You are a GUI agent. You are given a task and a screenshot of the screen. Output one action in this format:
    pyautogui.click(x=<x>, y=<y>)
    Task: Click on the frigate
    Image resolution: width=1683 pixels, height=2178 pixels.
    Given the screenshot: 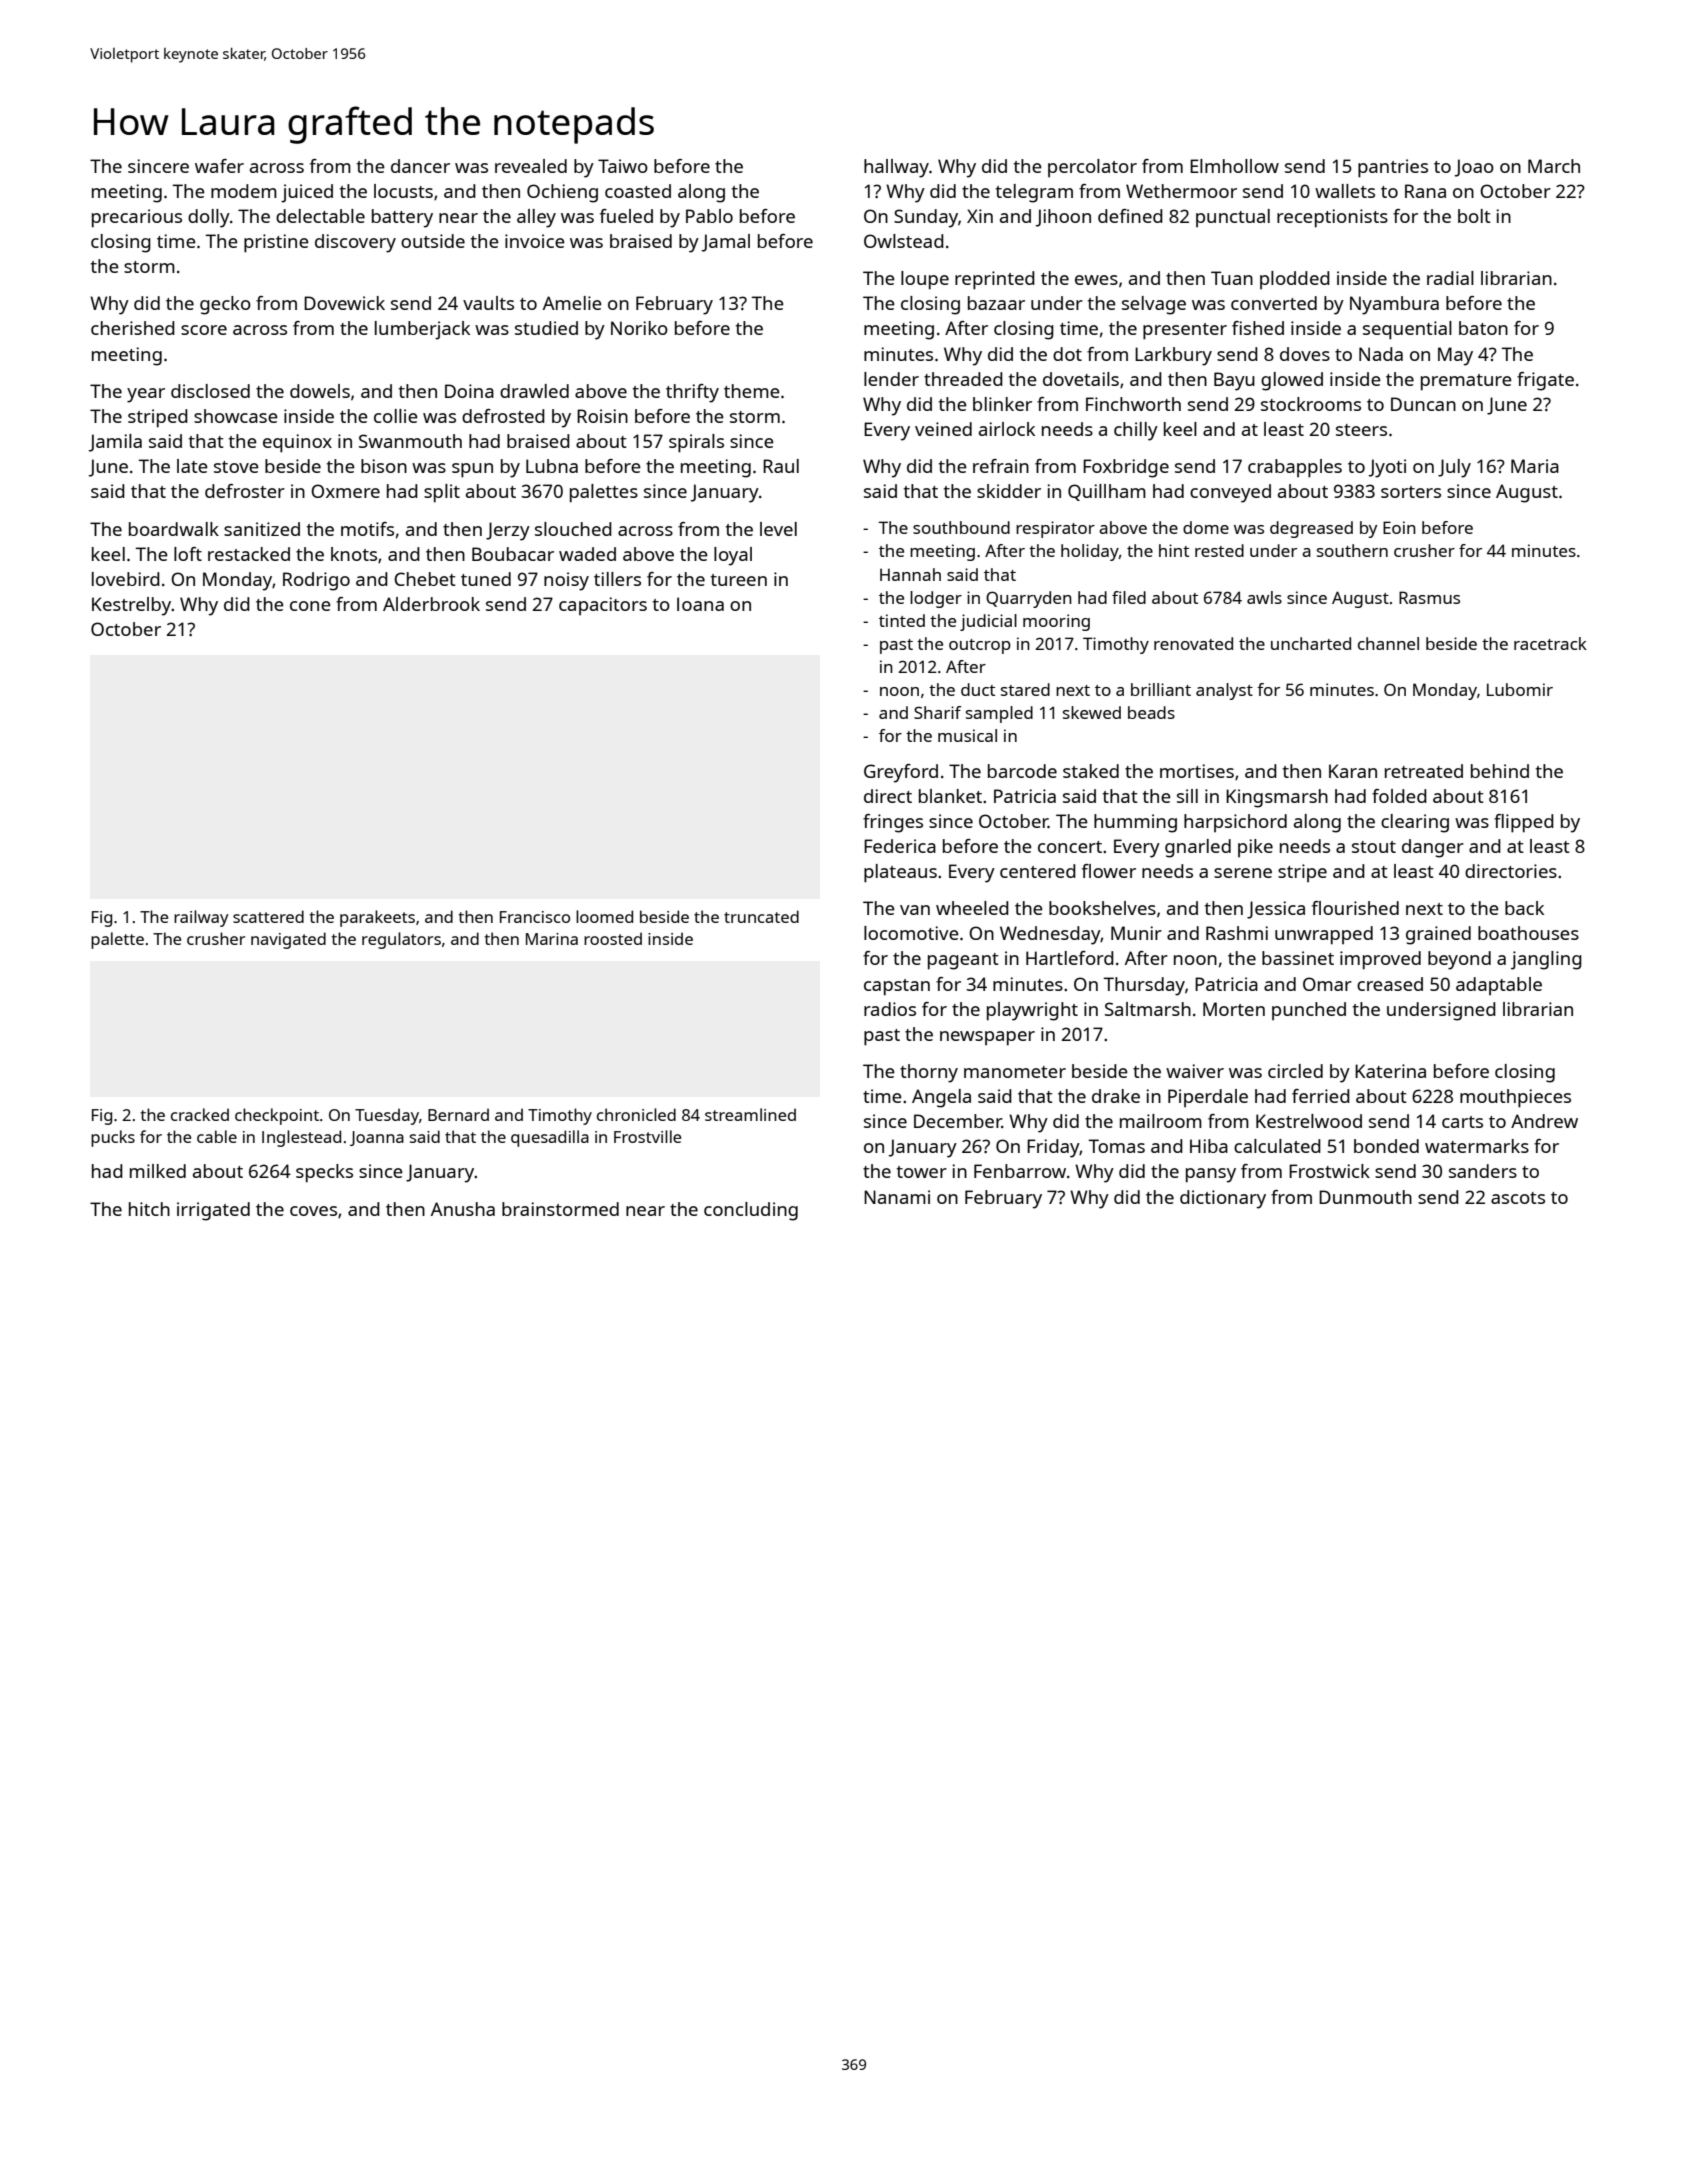 What is the action you would take?
    pyautogui.click(x=1545, y=381)
